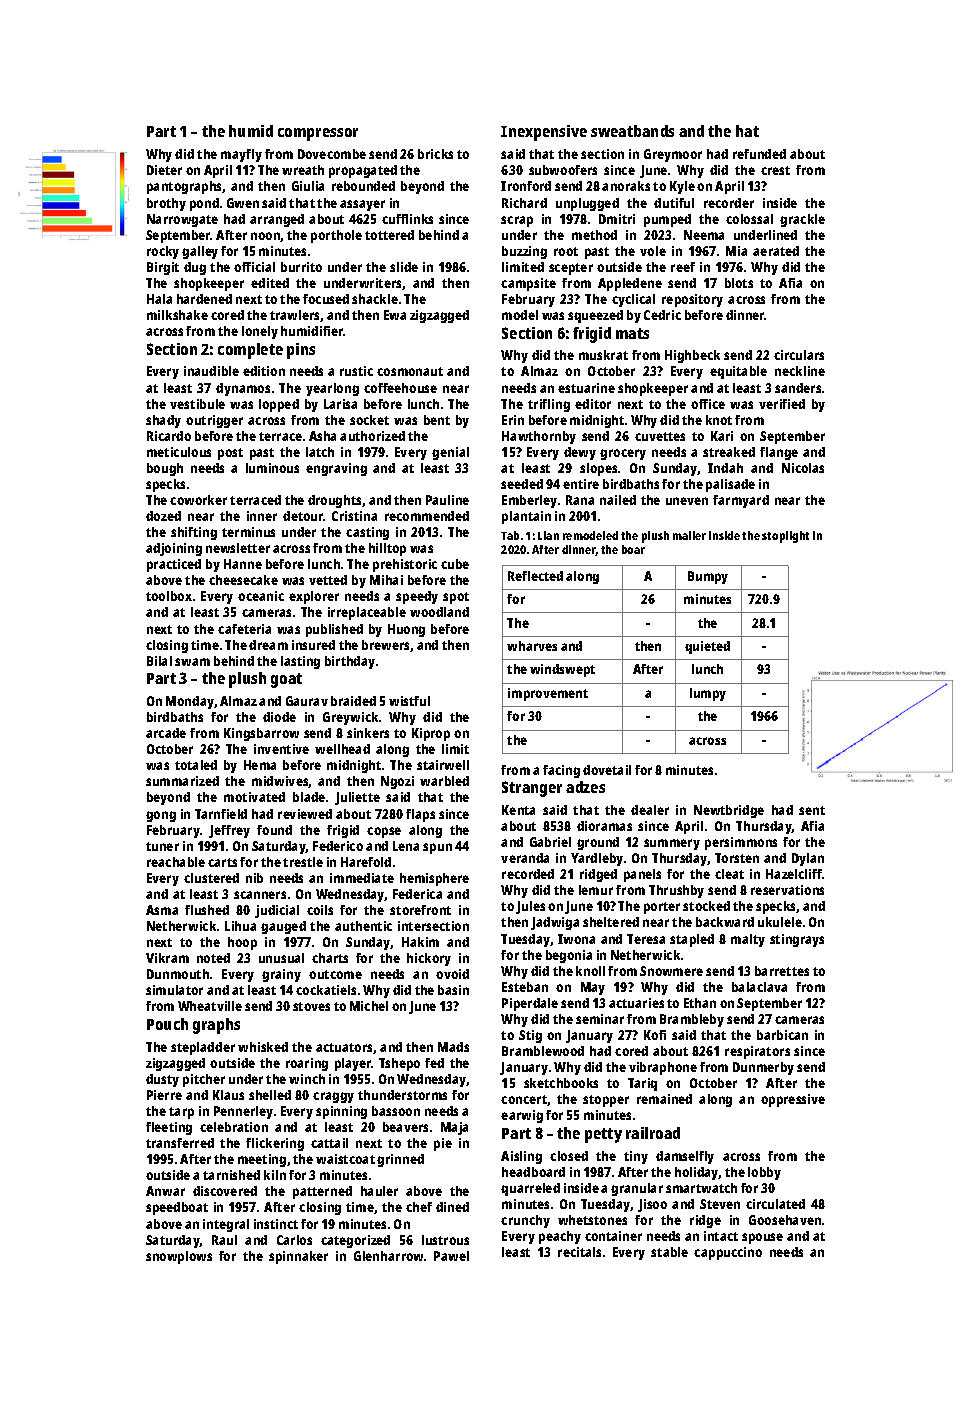 The width and height of the image is (972, 1408). I want to click on sent, so click(812, 810).
